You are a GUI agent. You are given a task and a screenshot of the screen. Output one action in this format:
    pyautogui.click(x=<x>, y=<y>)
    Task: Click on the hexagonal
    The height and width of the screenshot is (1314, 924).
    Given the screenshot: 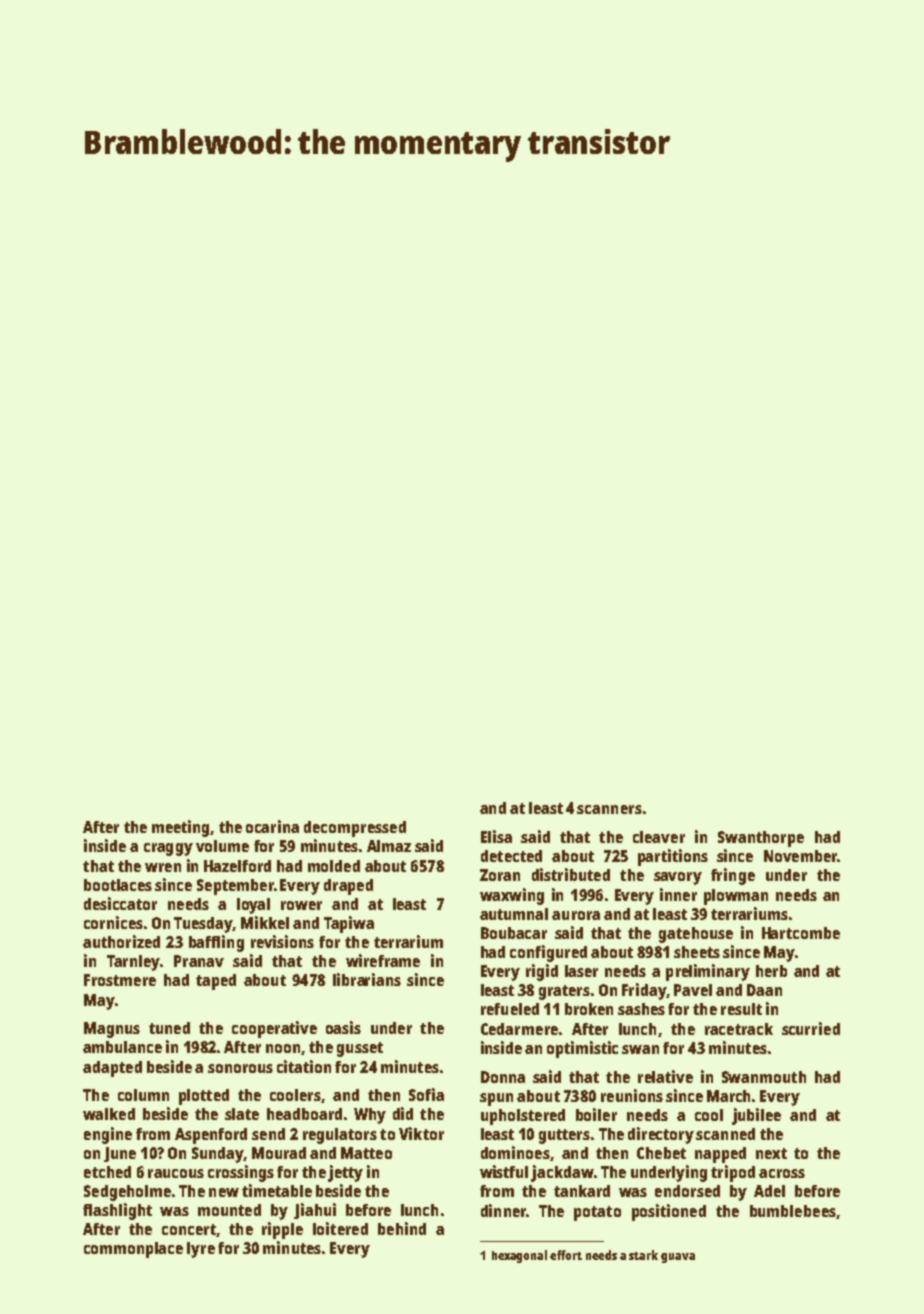 What is the action you would take?
    pyautogui.click(x=519, y=1256)
